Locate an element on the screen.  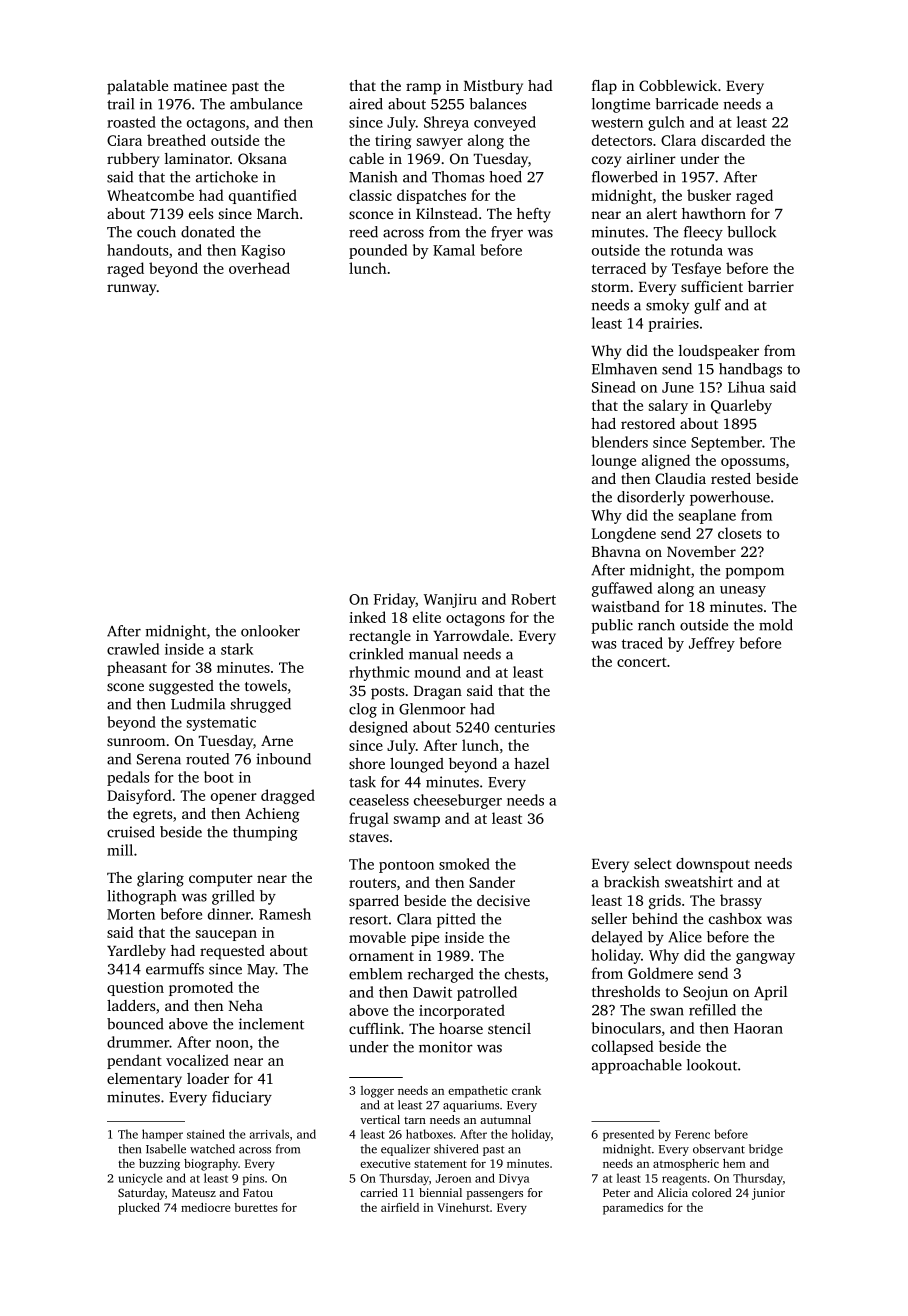
barricade is located at coordinates (686, 104).
